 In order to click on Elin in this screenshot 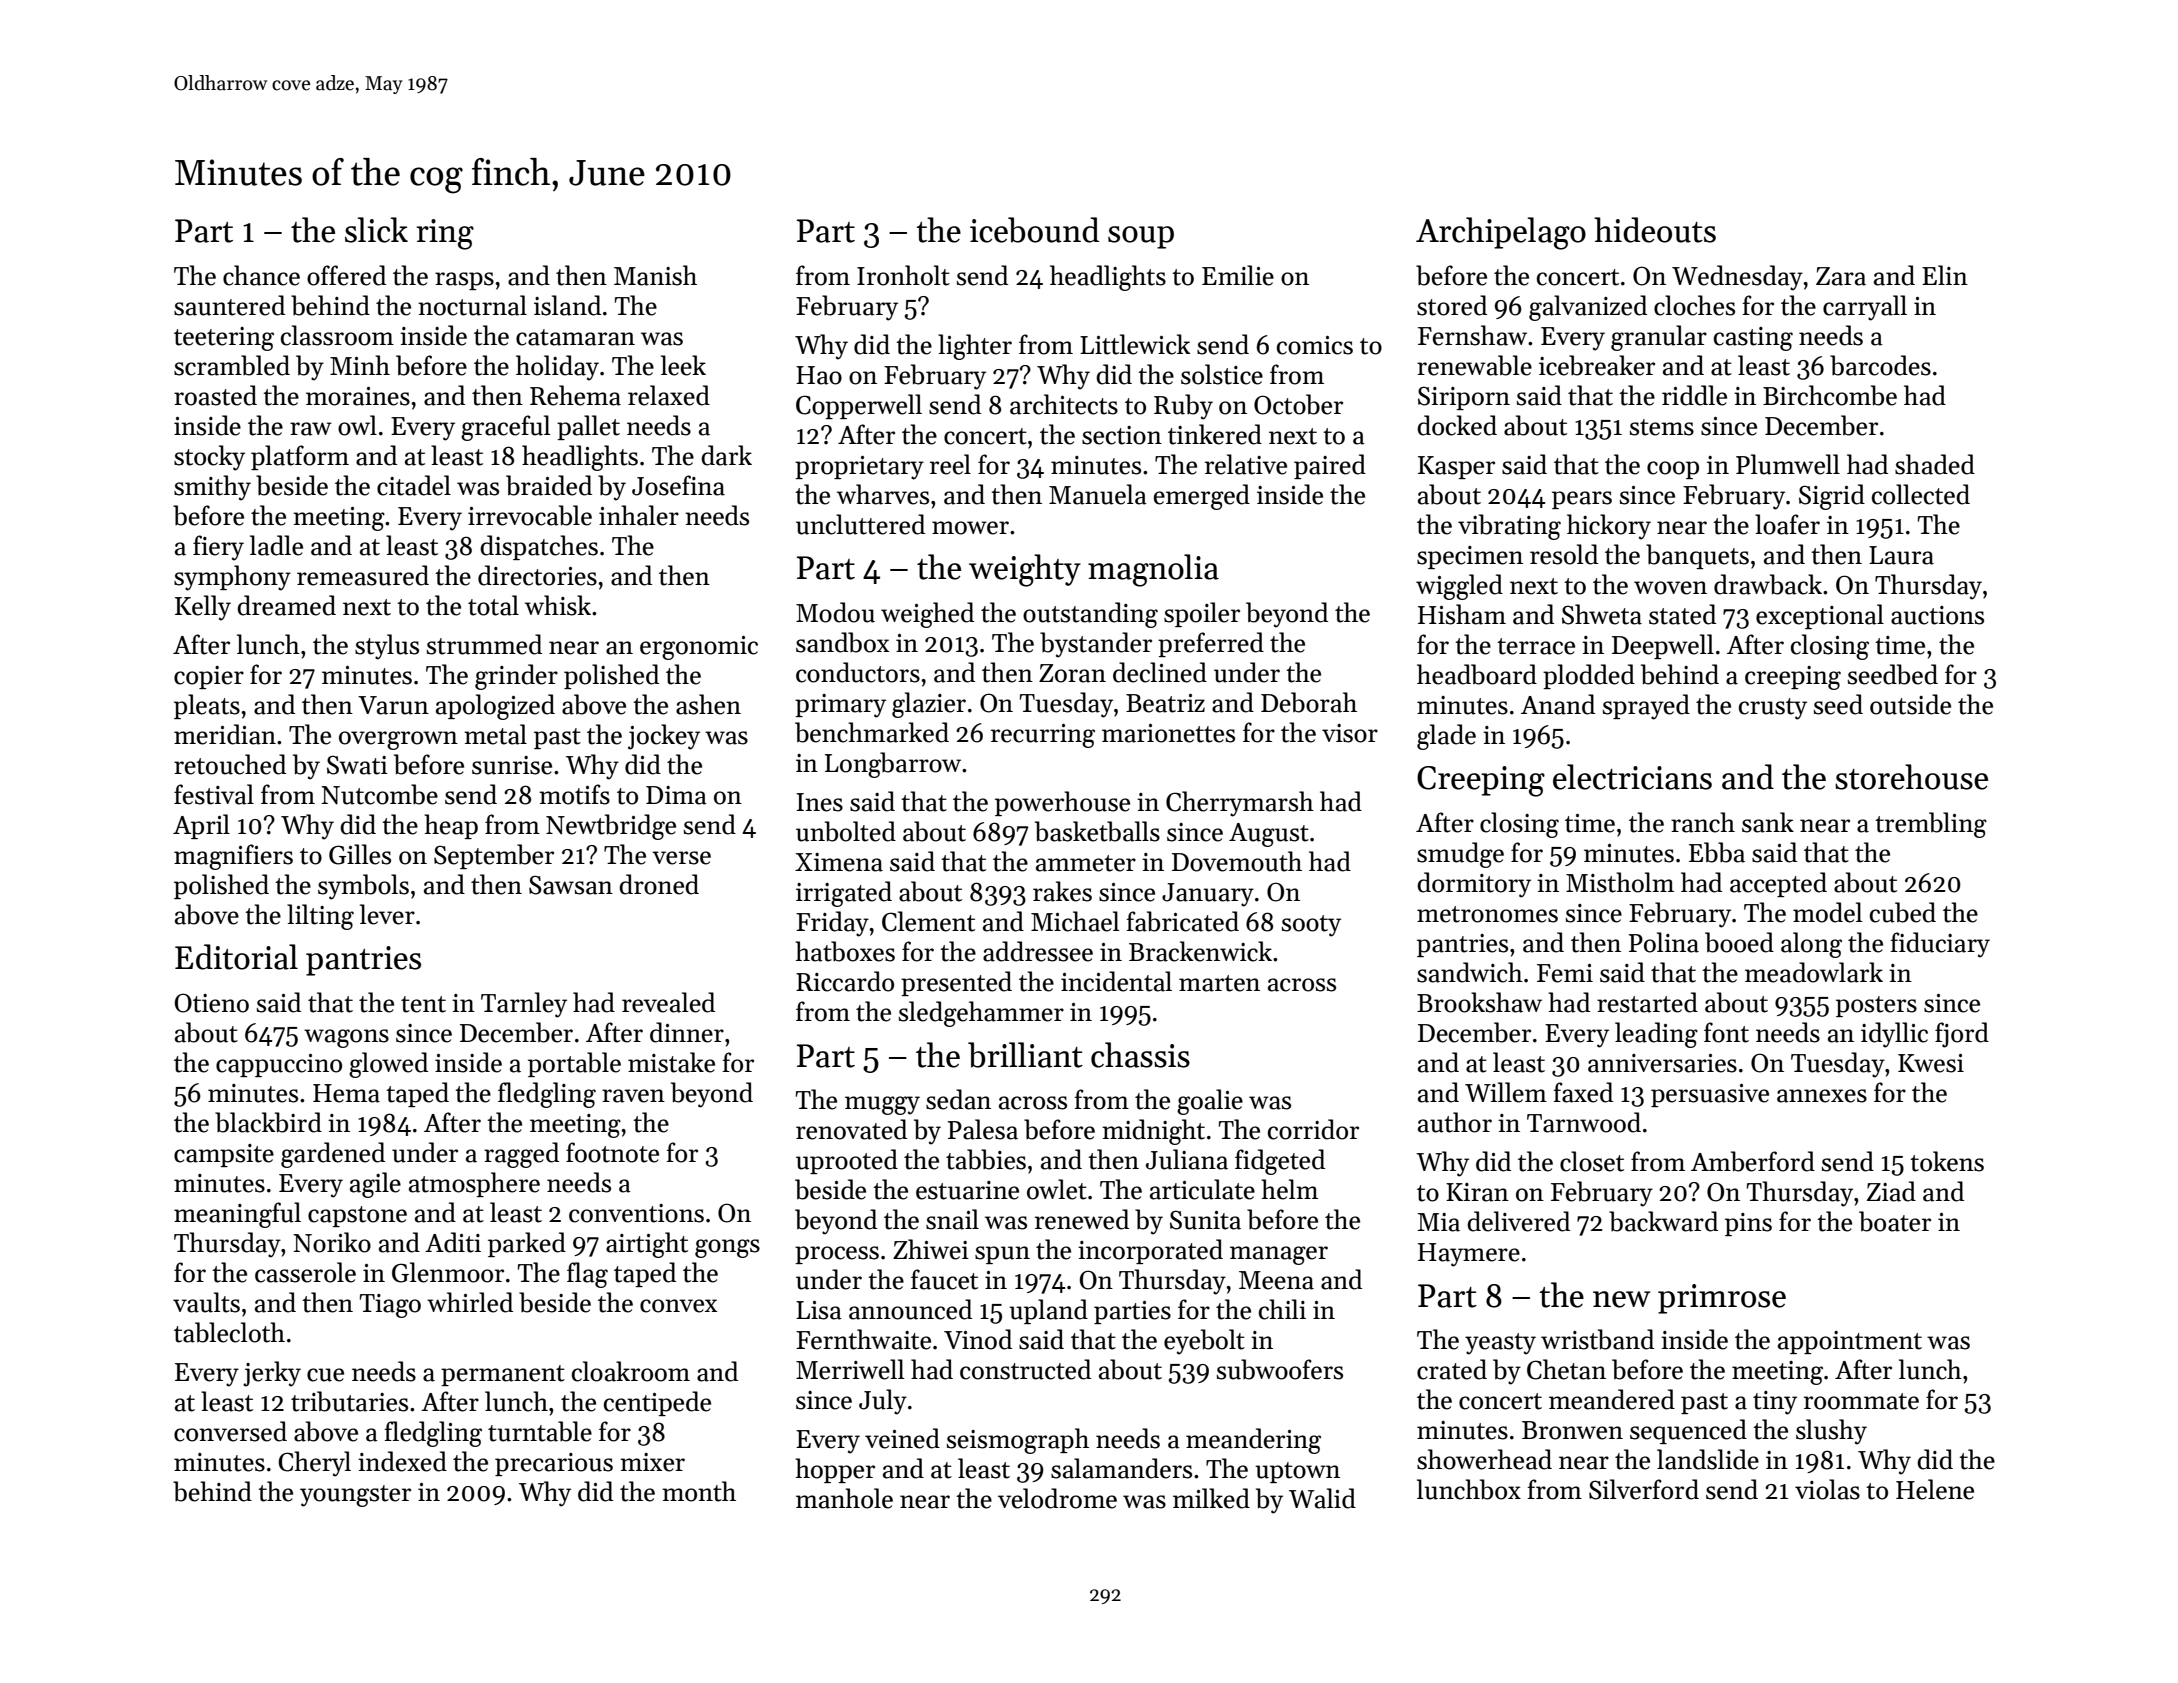, I will do `click(1945, 275)`.
